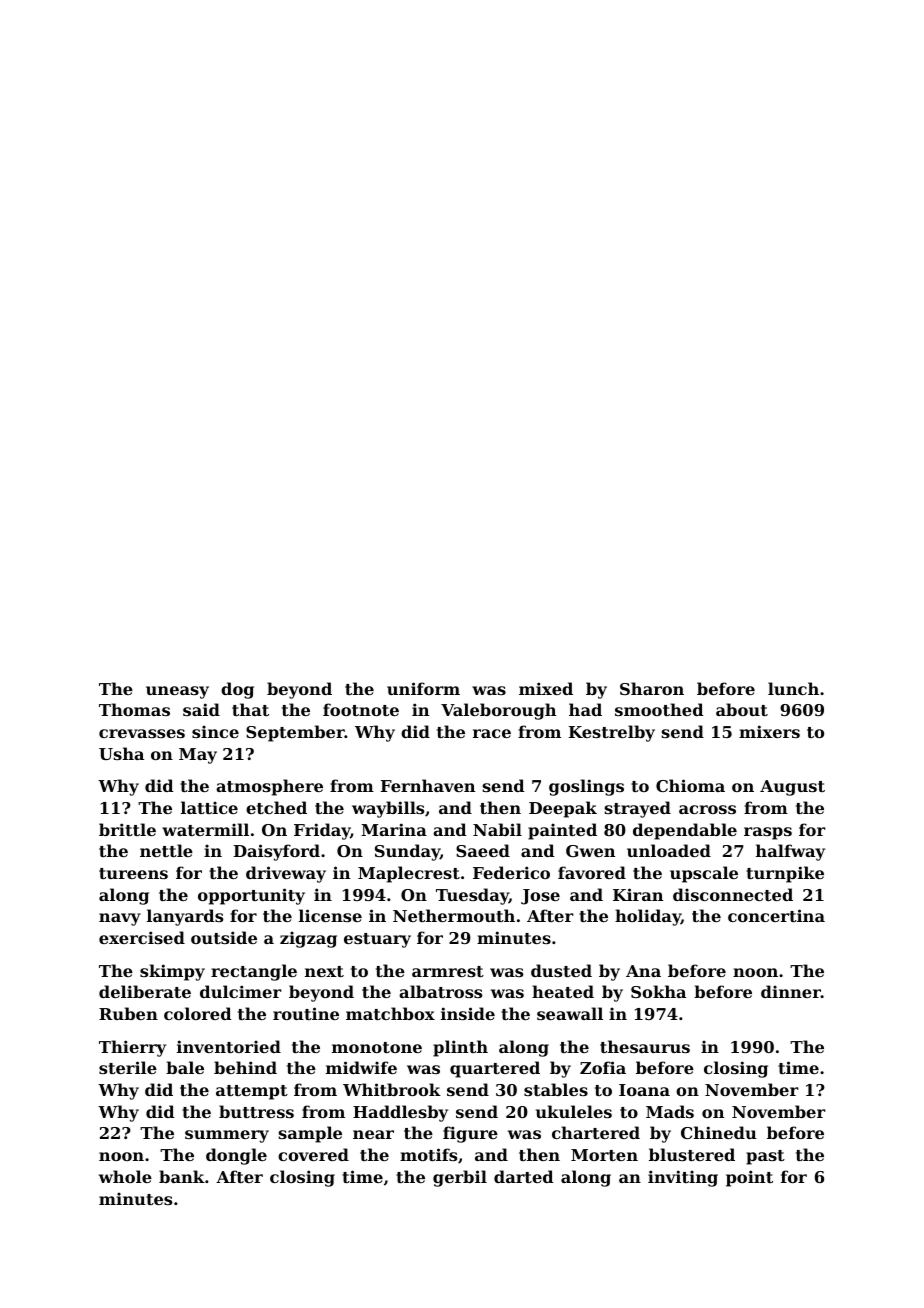  I want to click on Morten, so click(604, 1155).
